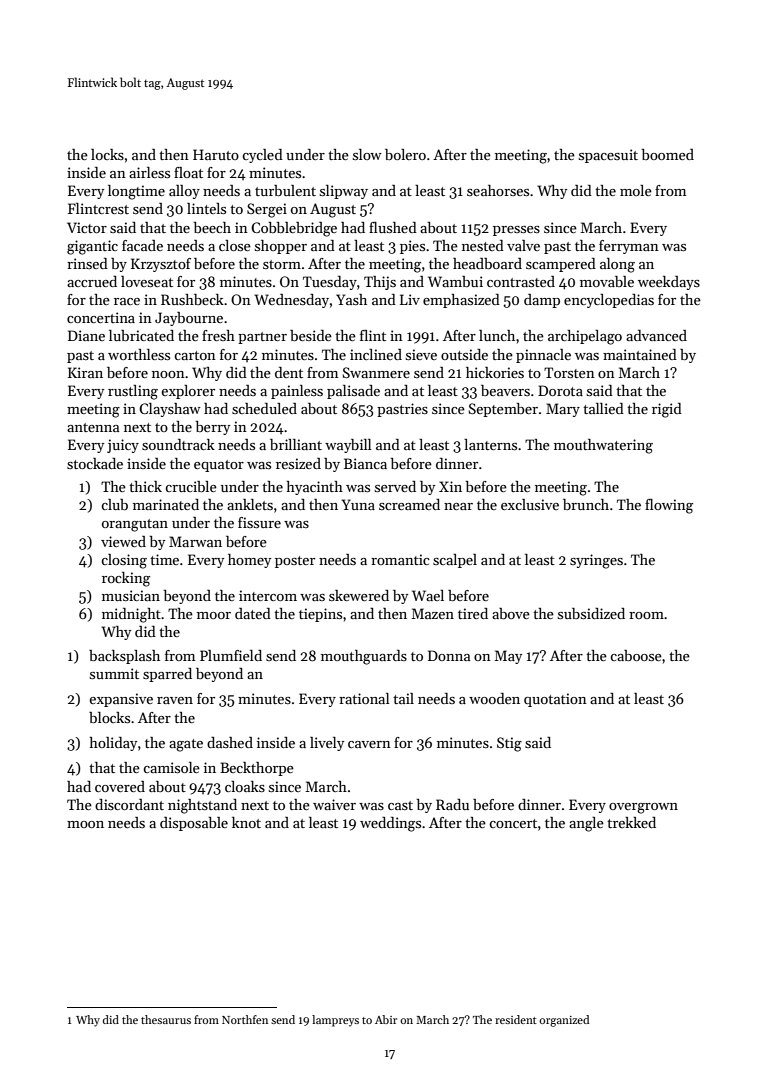 The image size is (768, 1089). I want to click on rigid, so click(667, 410).
